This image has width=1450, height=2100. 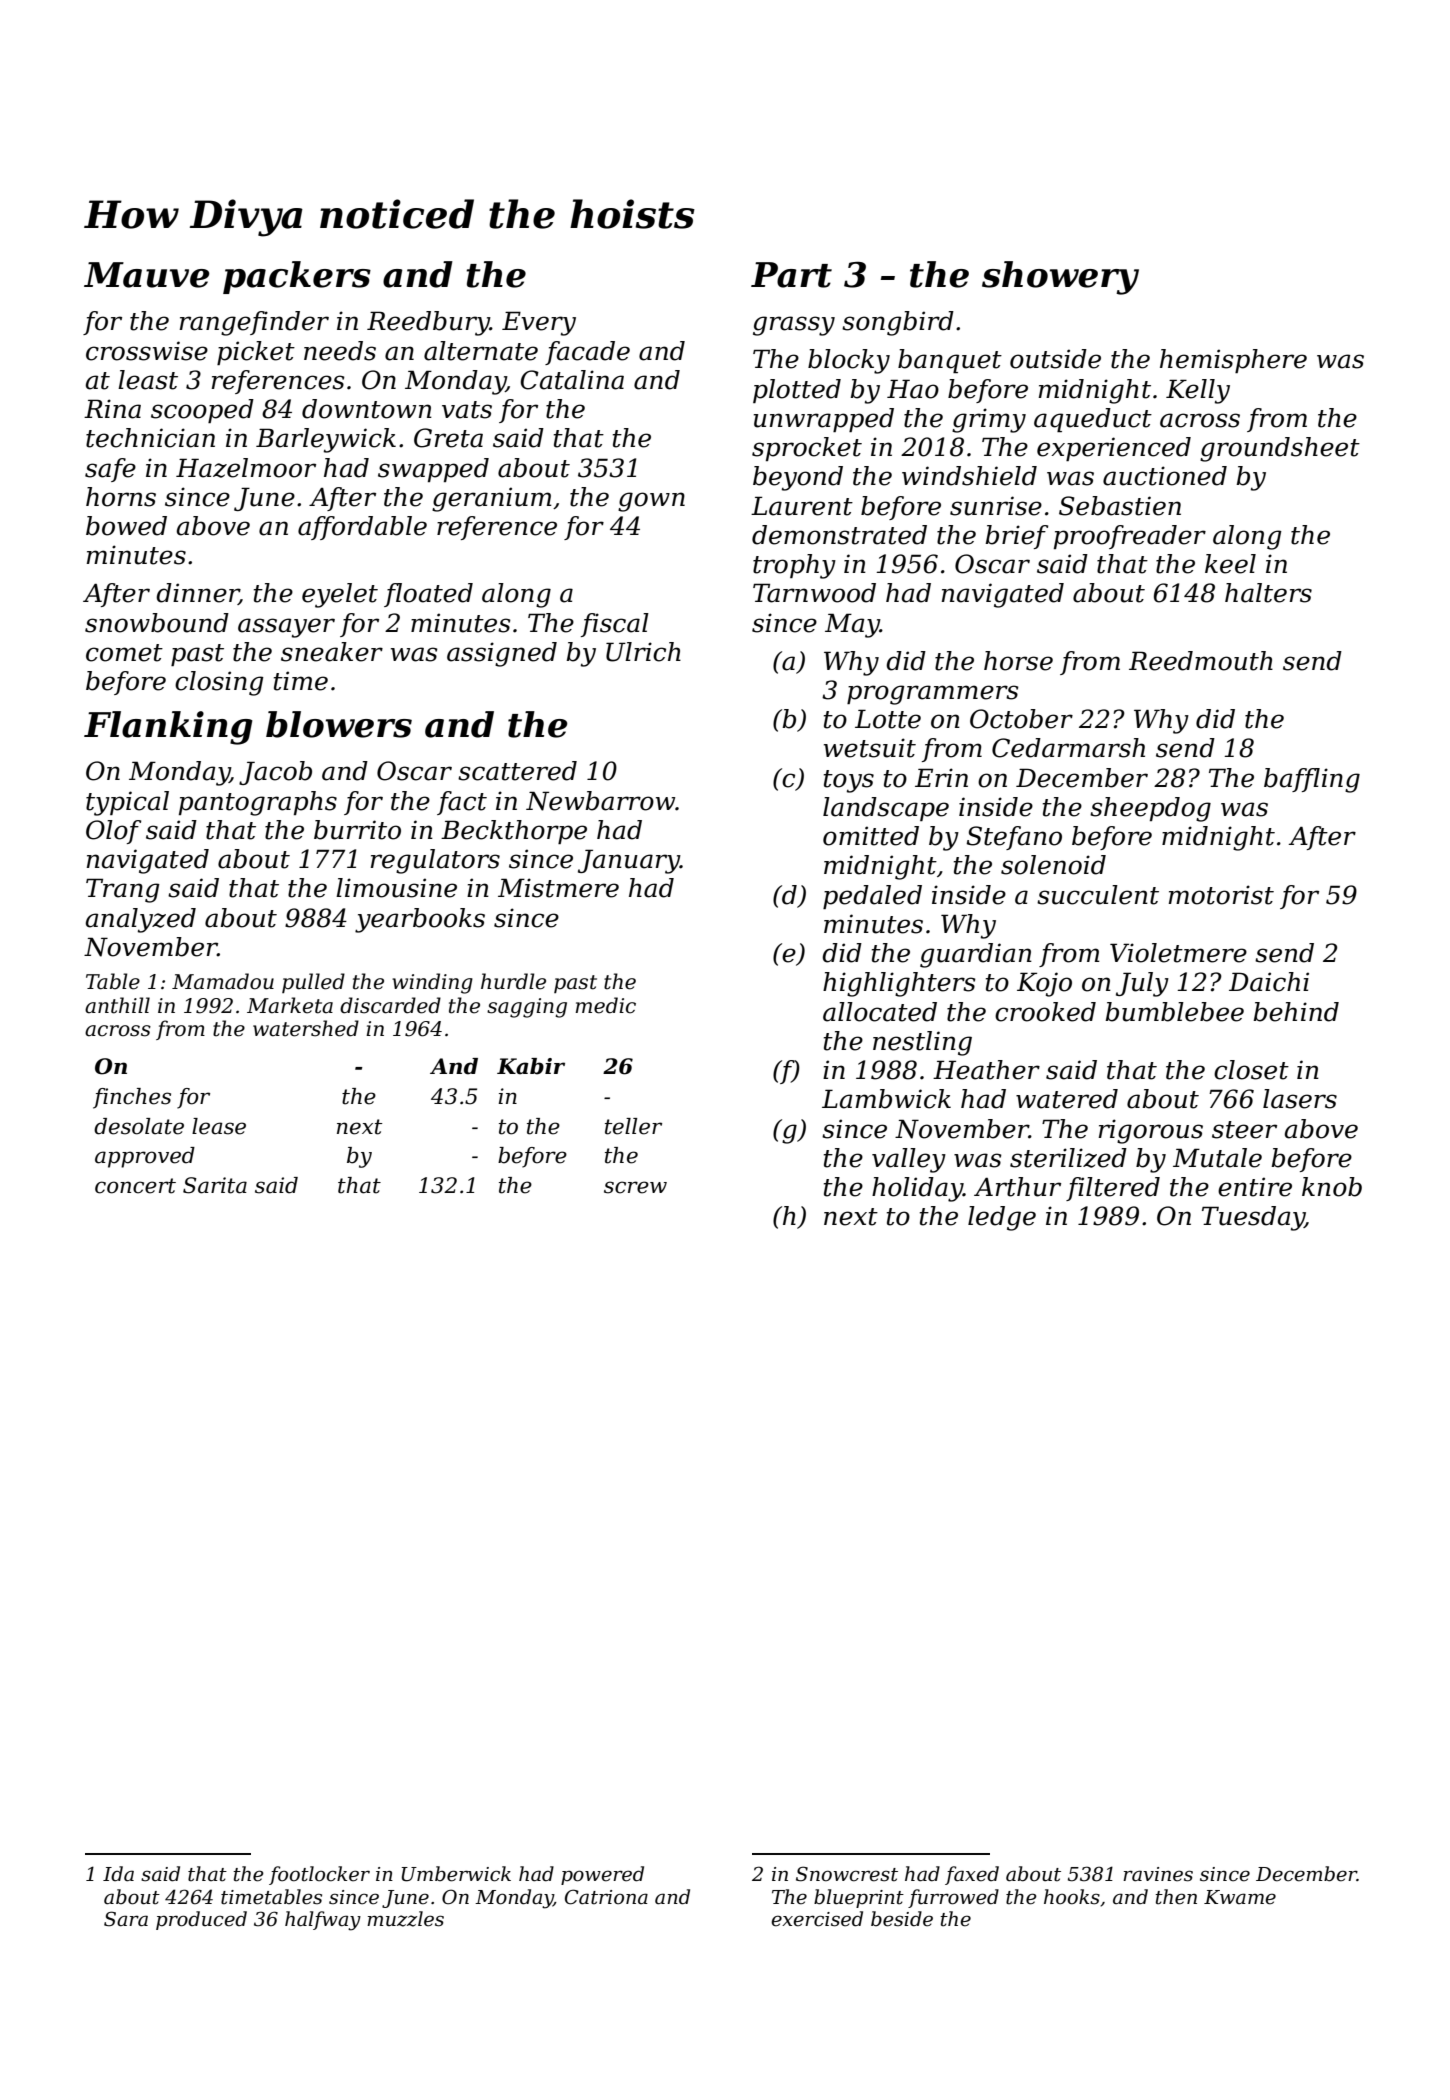 What do you see at coordinates (147, 275) in the image?
I see `Mauve` at bounding box center [147, 275].
